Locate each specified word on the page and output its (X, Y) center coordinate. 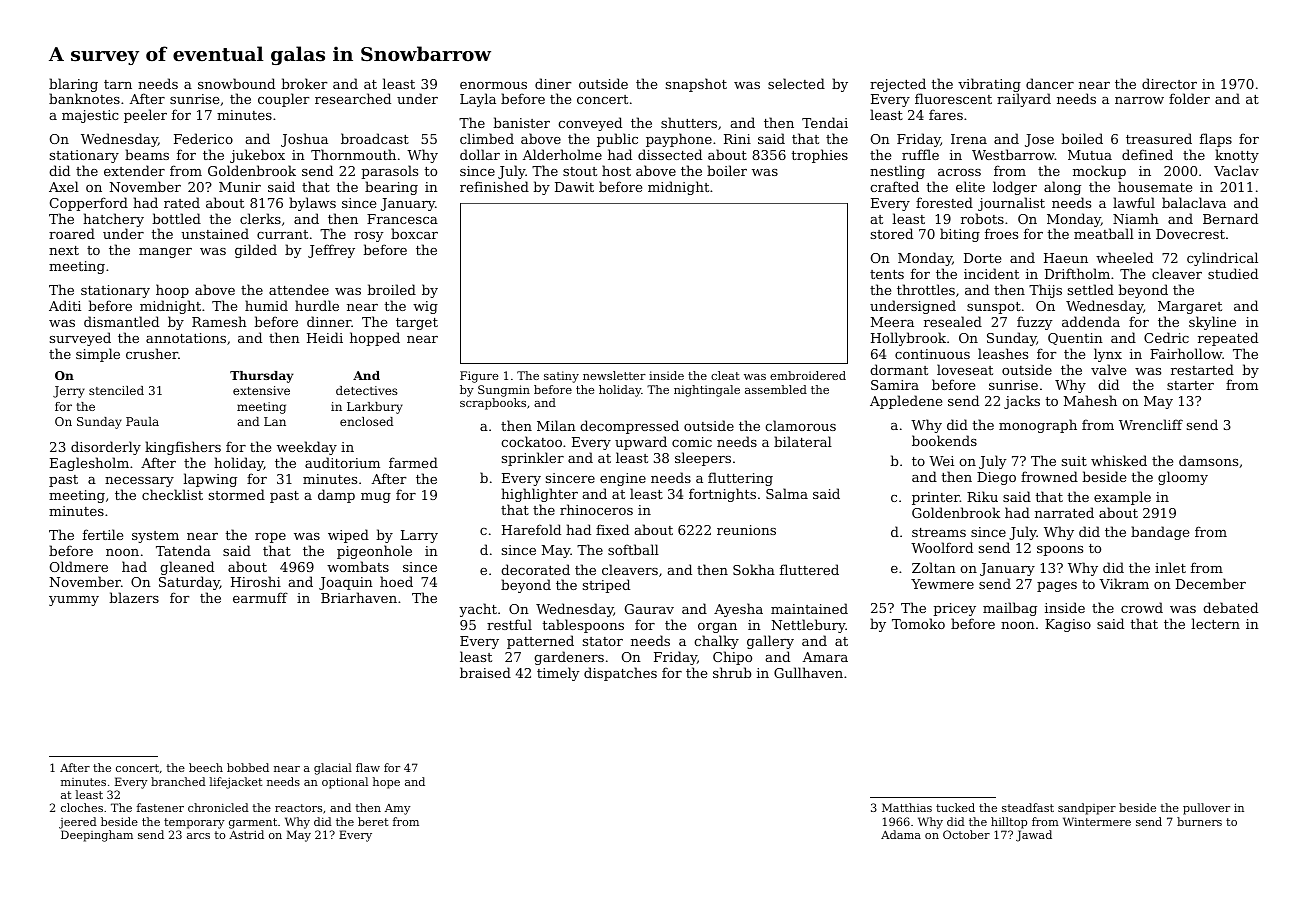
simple (98, 355)
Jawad (1034, 836)
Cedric (1166, 337)
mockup (1099, 172)
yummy (74, 601)
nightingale (707, 391)
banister (521, 122)
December (1211, 583)
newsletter (614, 375)
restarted (1202, 369)
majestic (90, 116)
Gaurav (649, 609)
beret (373, 821)
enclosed (366, 421)
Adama (901, 834)
